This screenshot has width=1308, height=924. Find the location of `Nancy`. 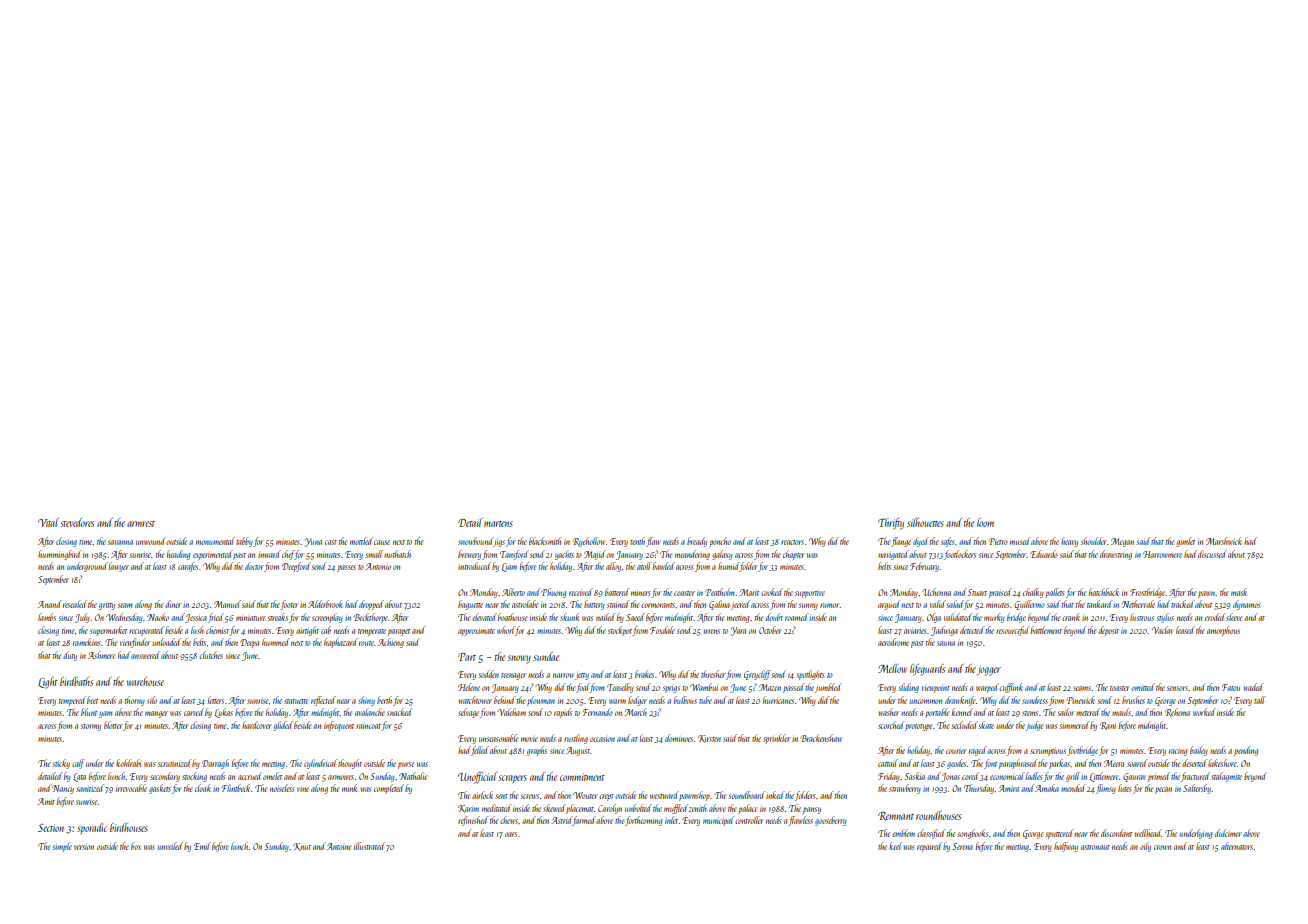

Nancy is located at coordinates (63, 789).
